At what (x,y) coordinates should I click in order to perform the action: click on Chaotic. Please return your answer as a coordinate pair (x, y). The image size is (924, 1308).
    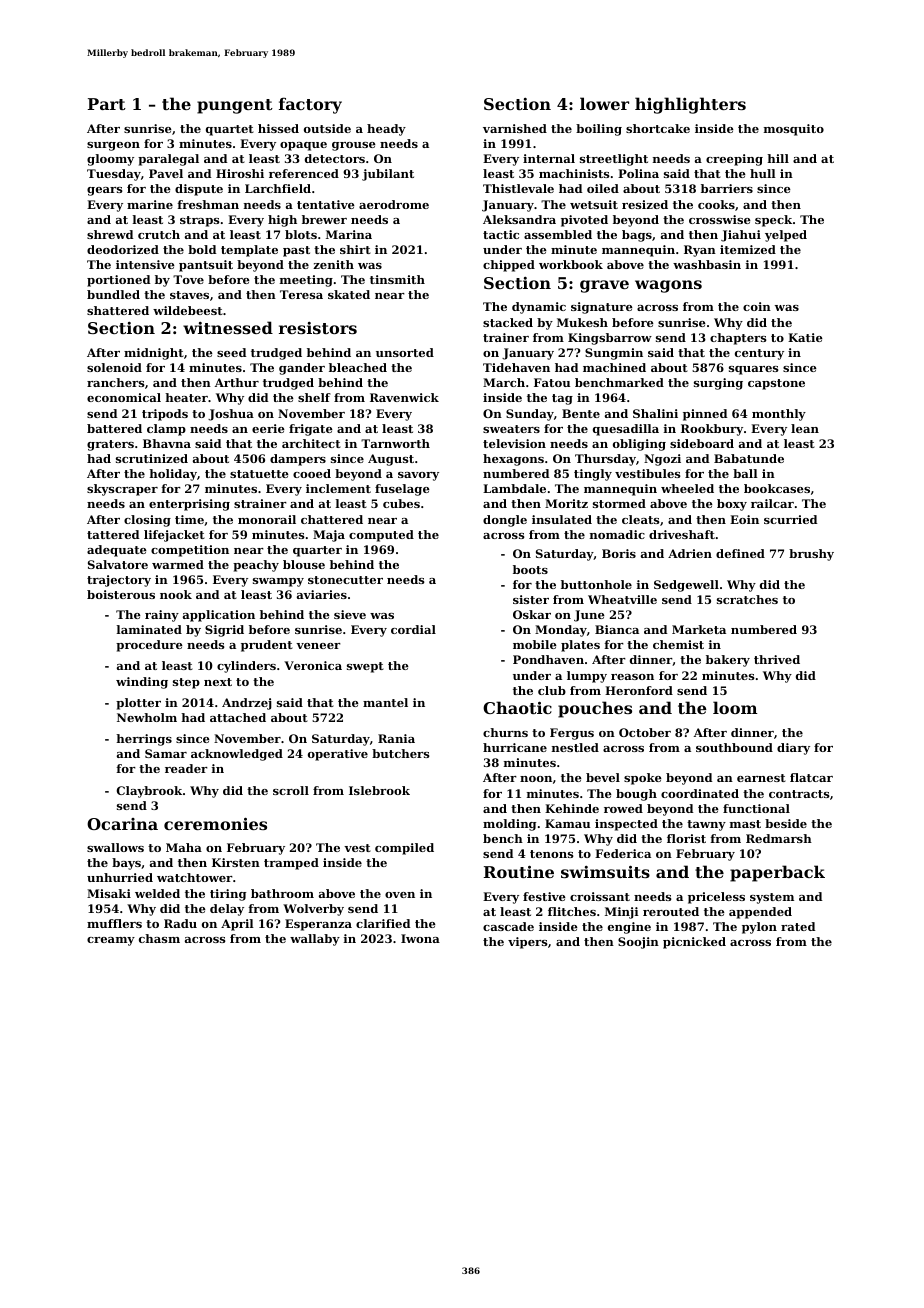
    Looking at the image, I should click on (517, 707).
